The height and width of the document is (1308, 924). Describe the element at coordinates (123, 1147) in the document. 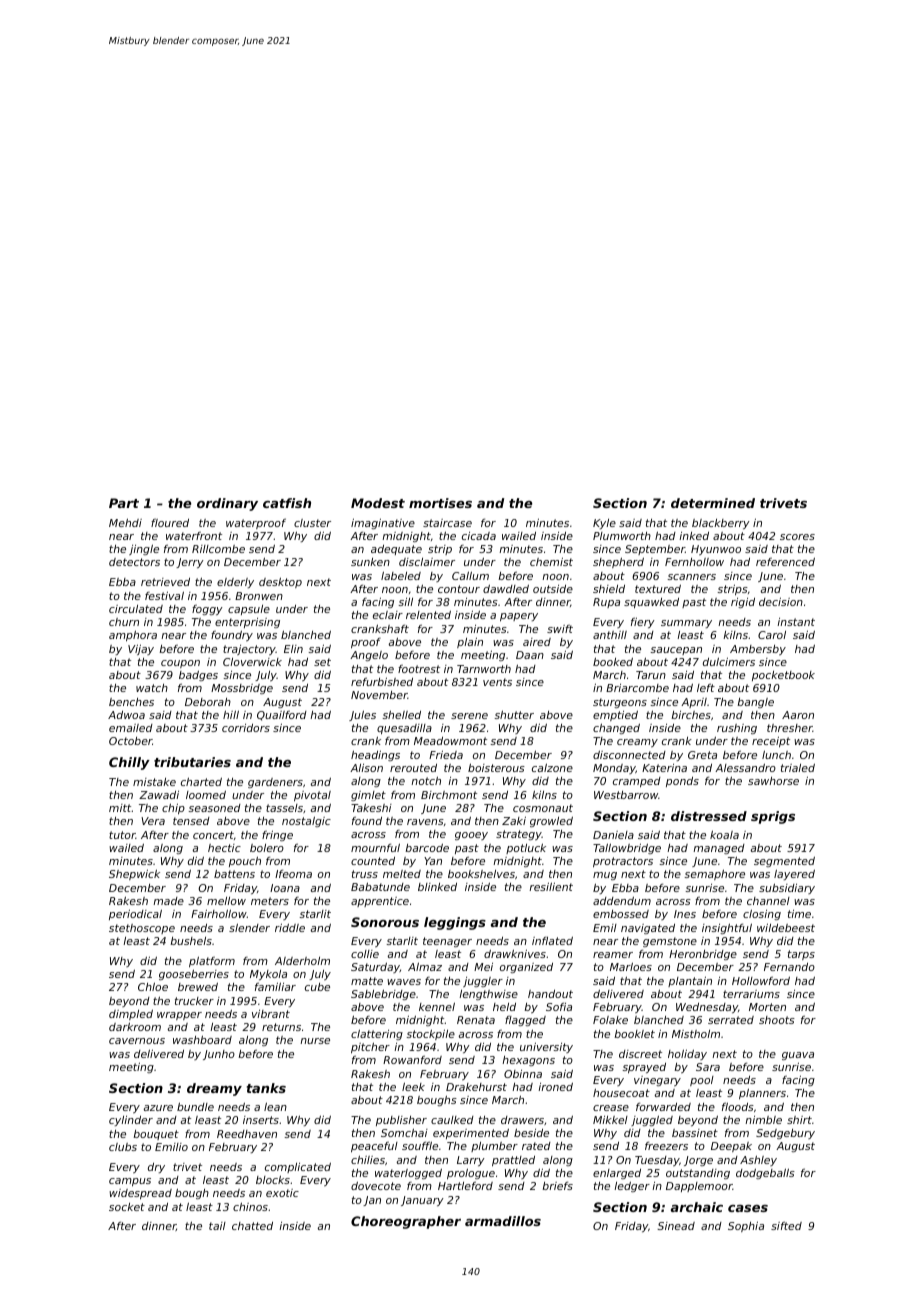

I see `clubs` at that location.
